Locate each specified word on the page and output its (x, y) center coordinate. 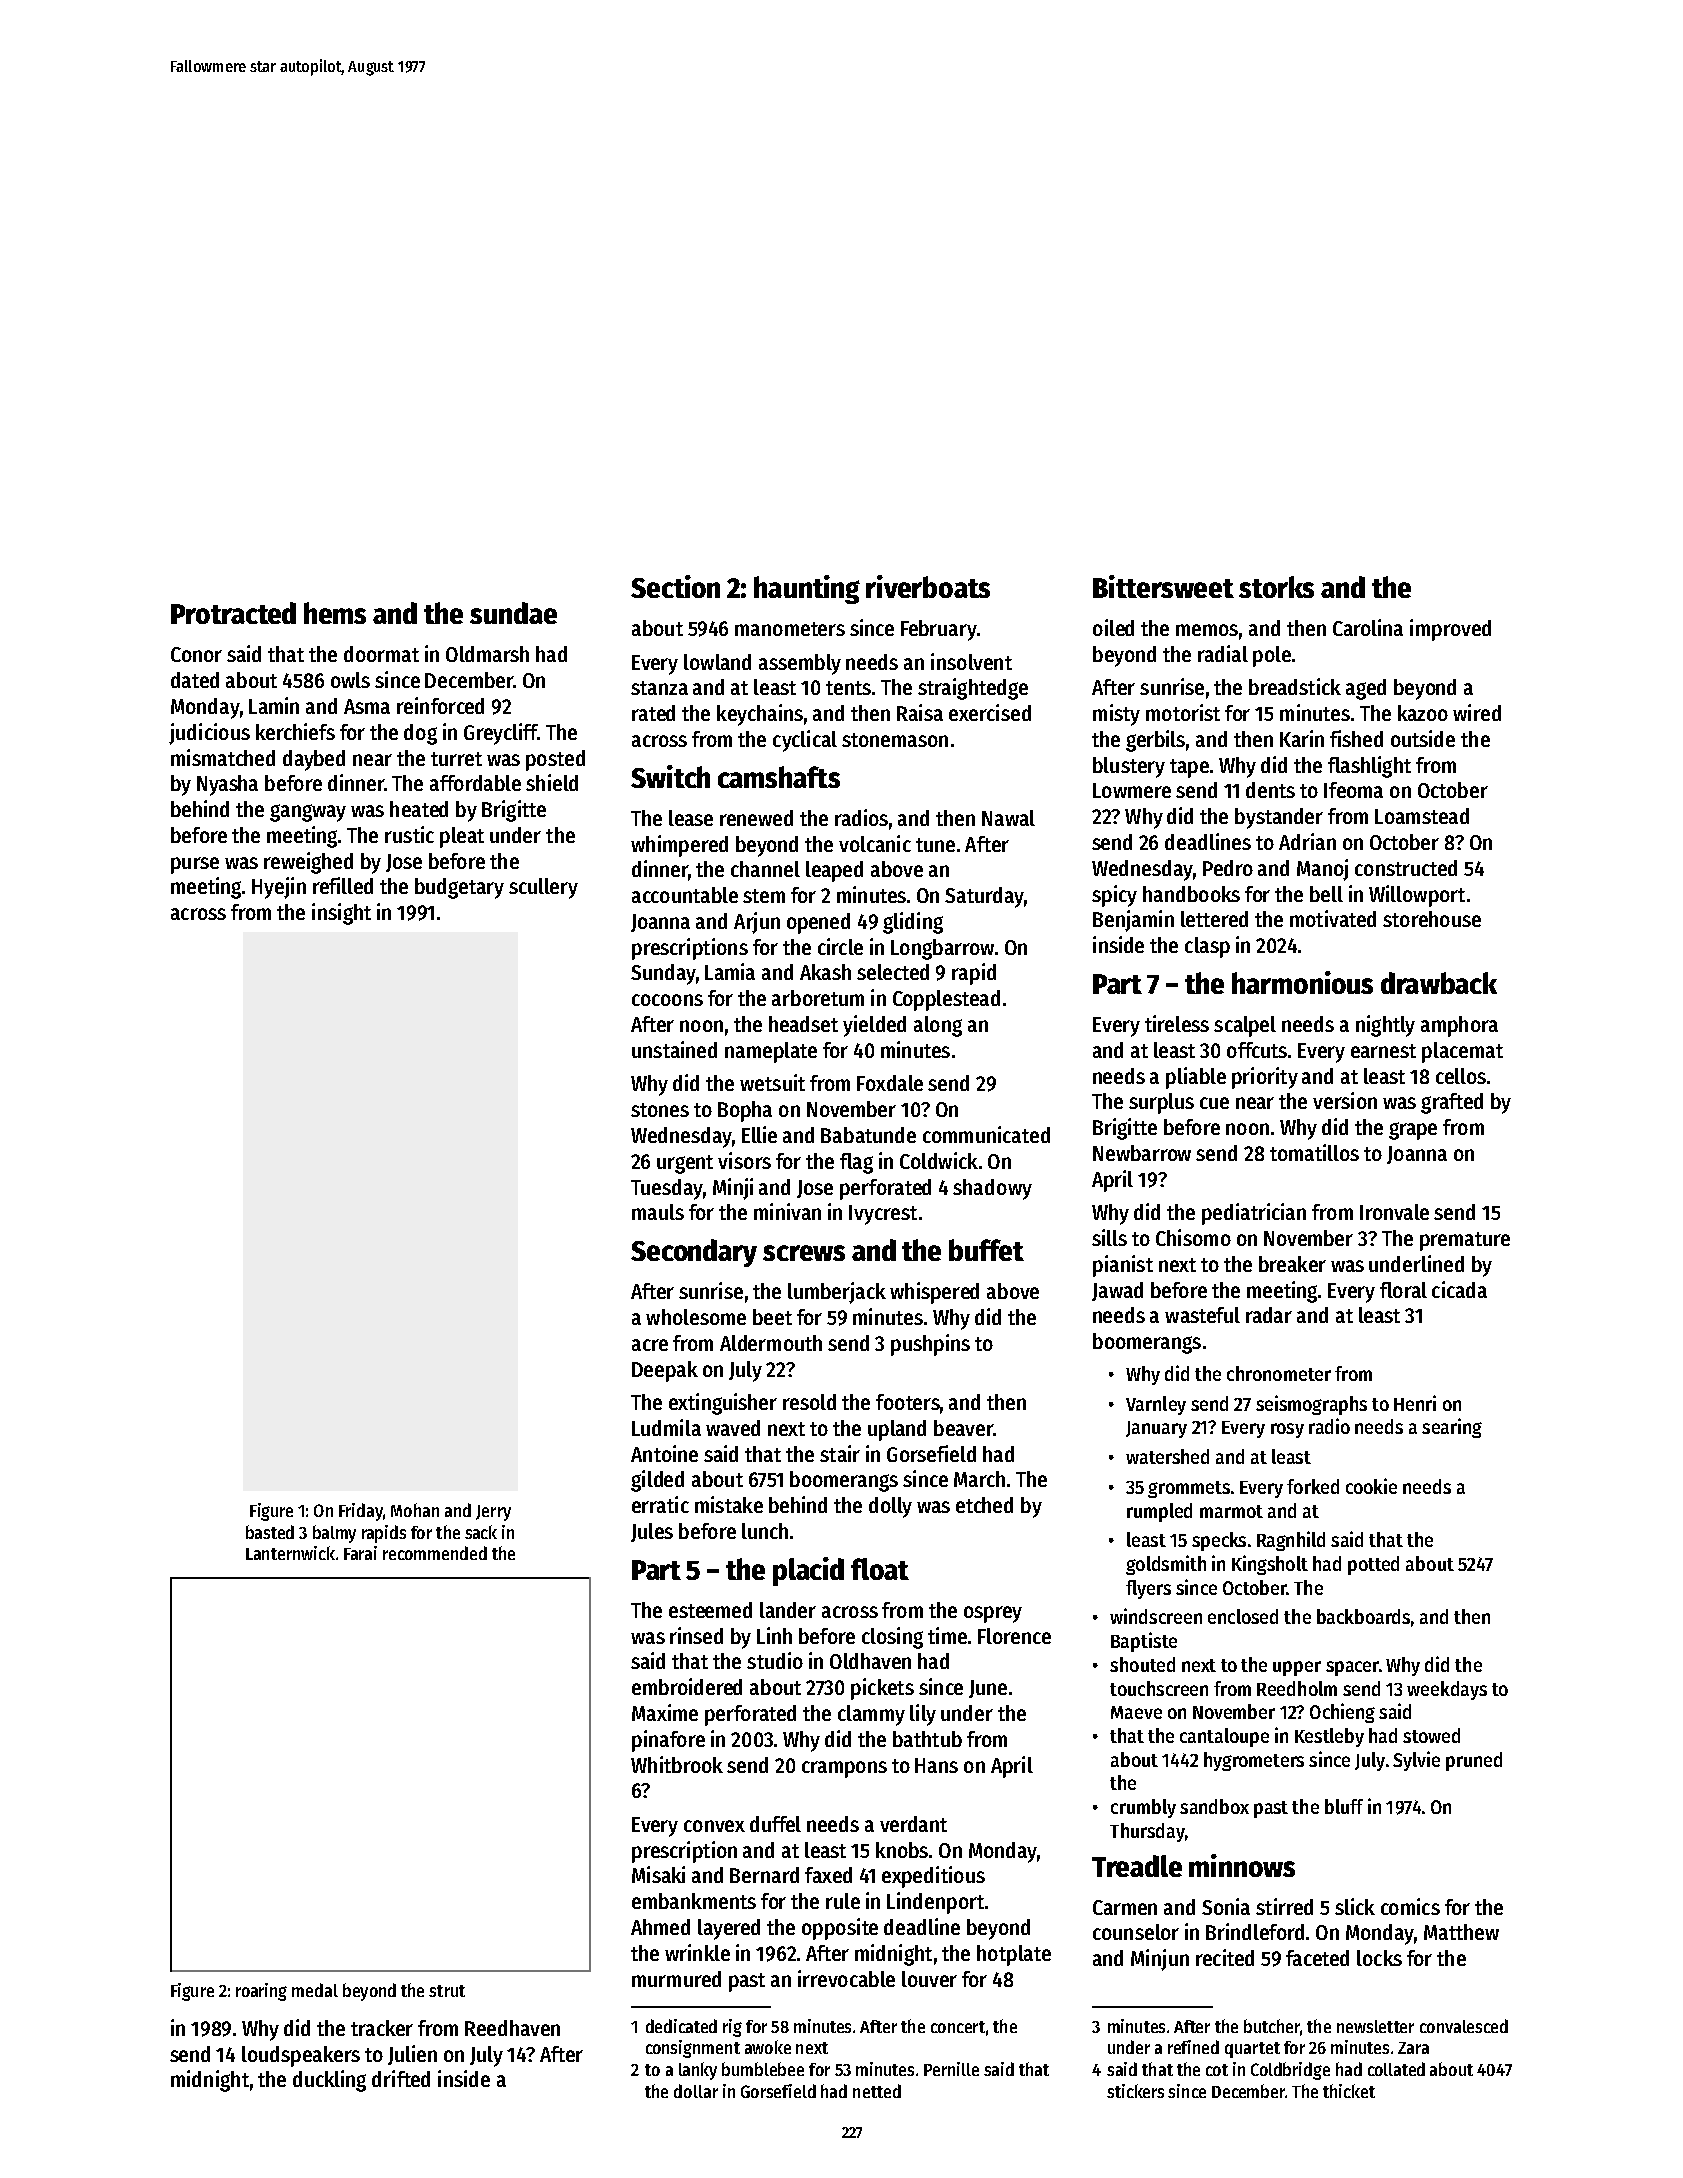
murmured (676, 1979)
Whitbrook (677, 1764)
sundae (513, 613)
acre (650, 1345)
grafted (1452, 1103)
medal (315, 1990)
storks (1276, 587)
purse (195, 865)
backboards (1363, 1616)
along (938, 1026)
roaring (261, 1992)
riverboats (928, 586)
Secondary (694, 1253)
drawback (1439, 983)
